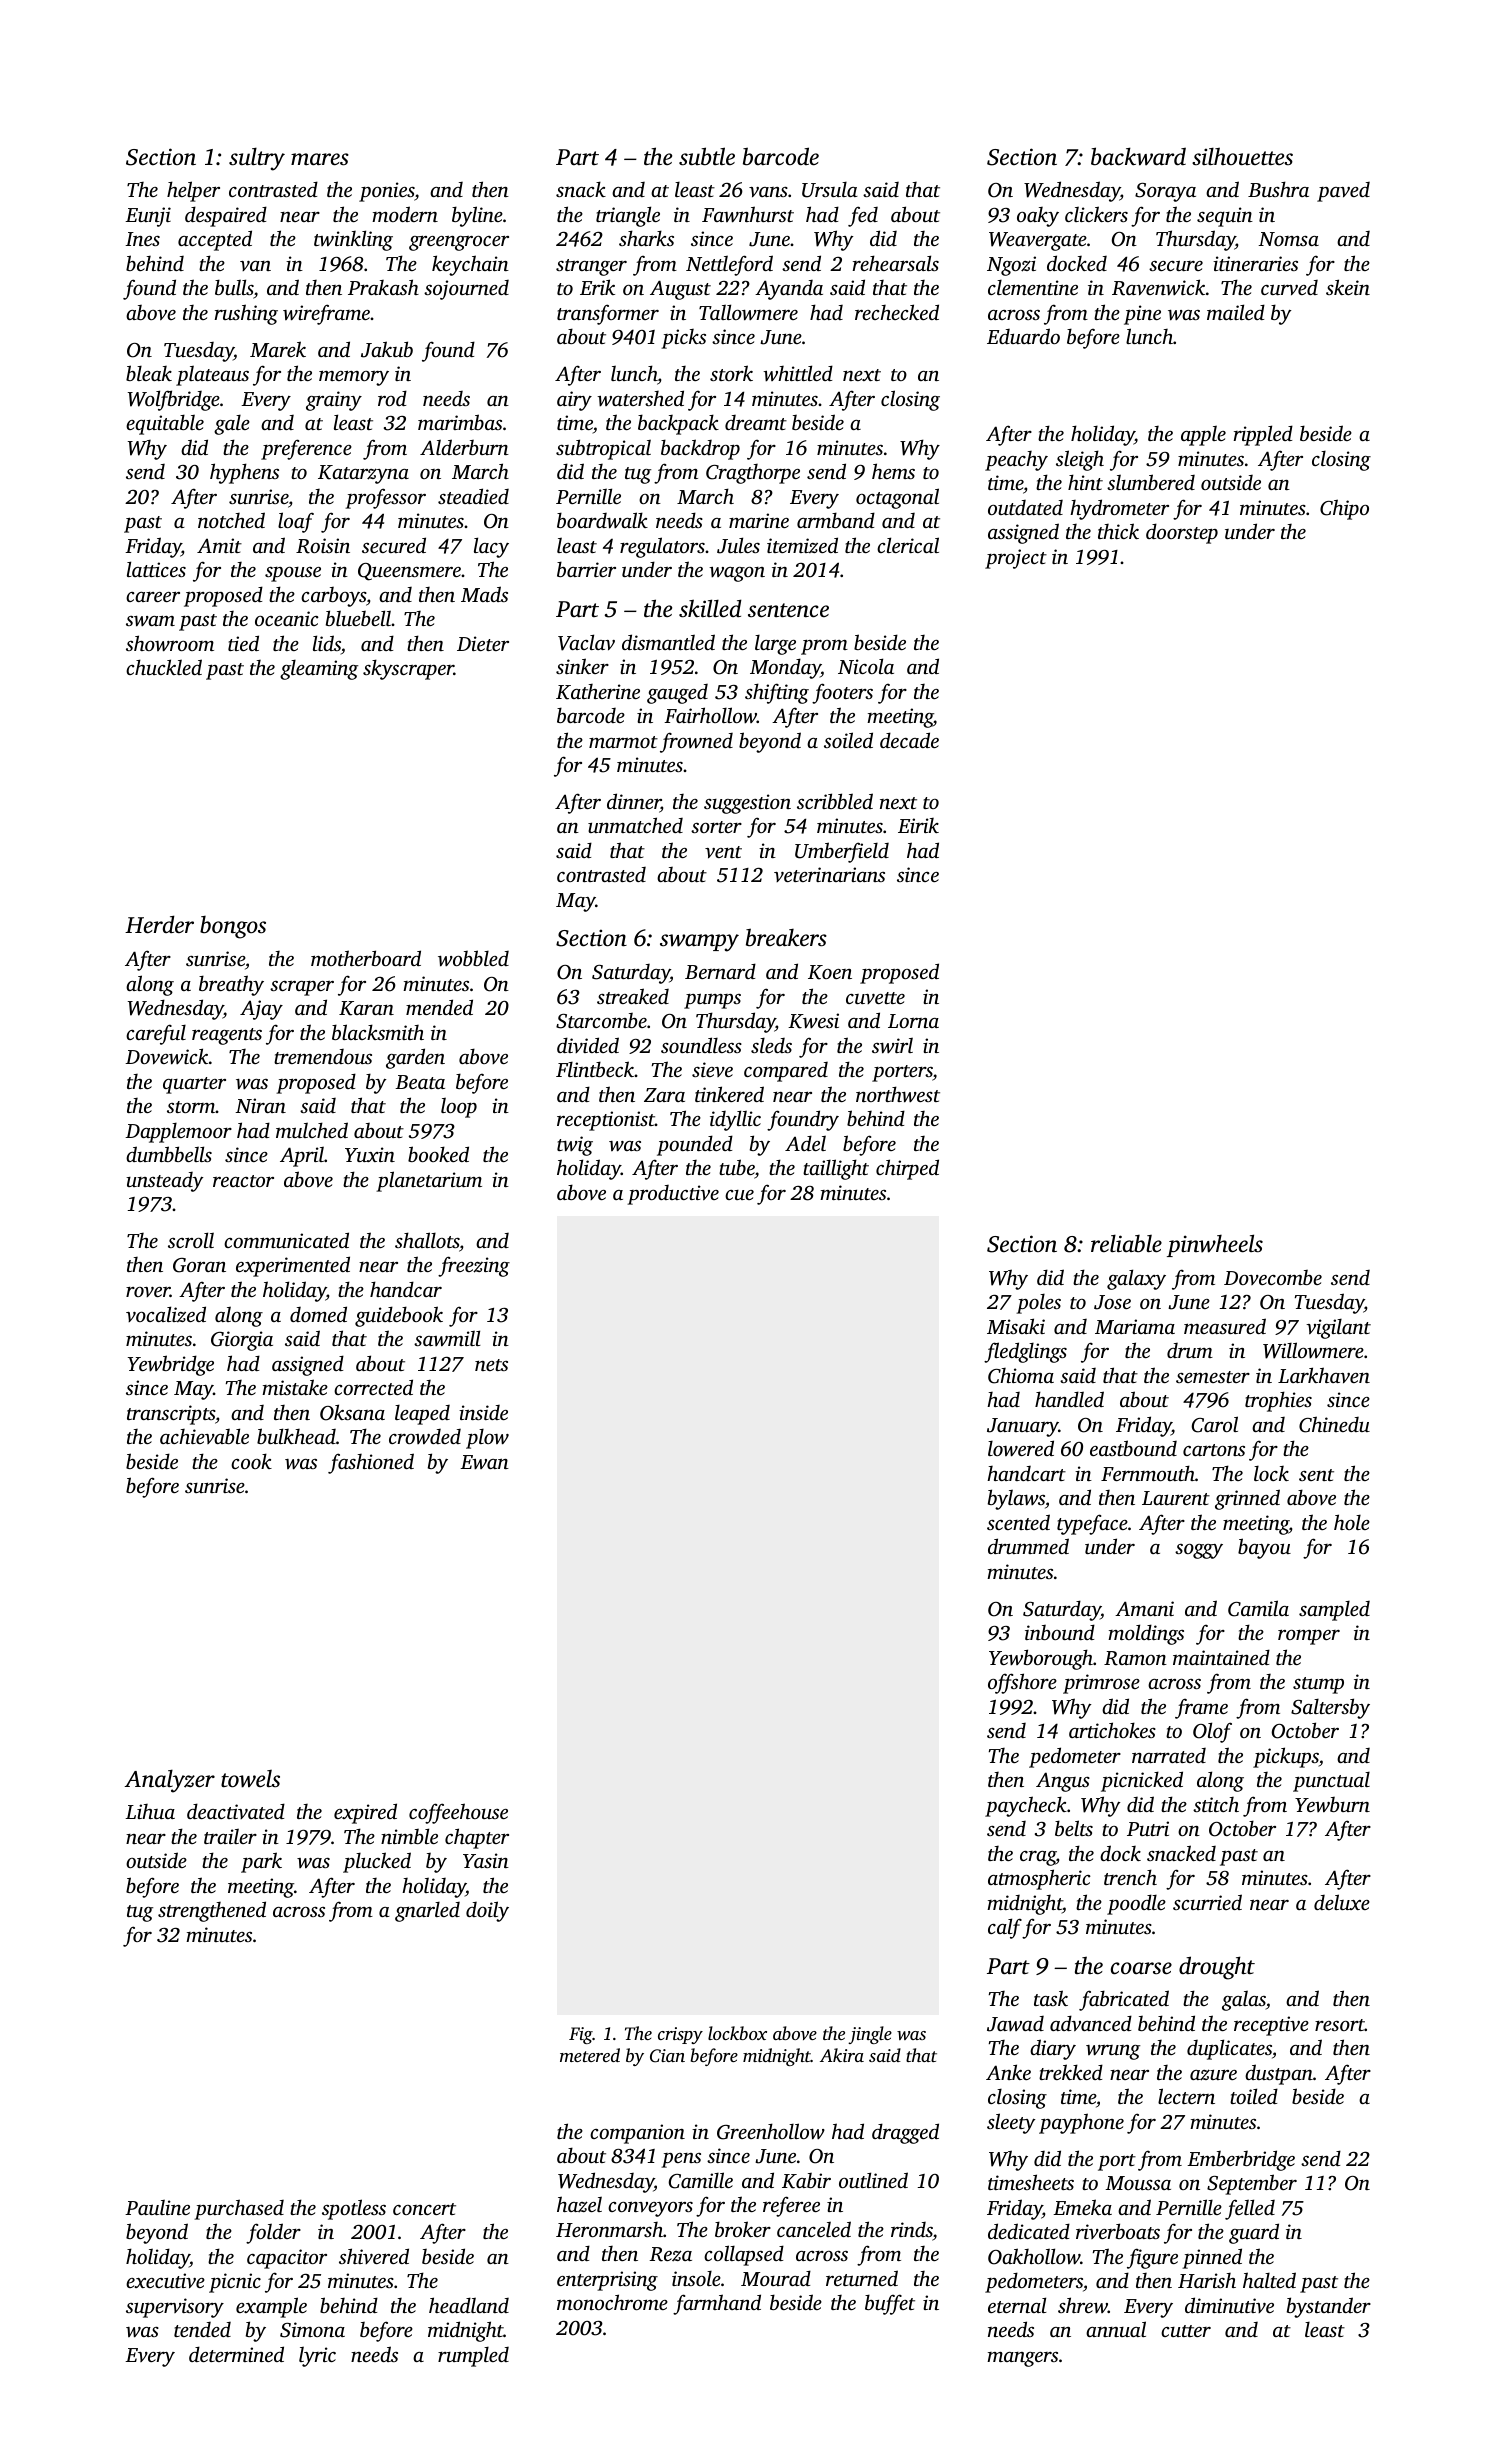 The width and height of the screenshot is (1496, 2464). Describe the element at coordinates (1022, 2359) in the screenshot. I see `mangers` at that location.
